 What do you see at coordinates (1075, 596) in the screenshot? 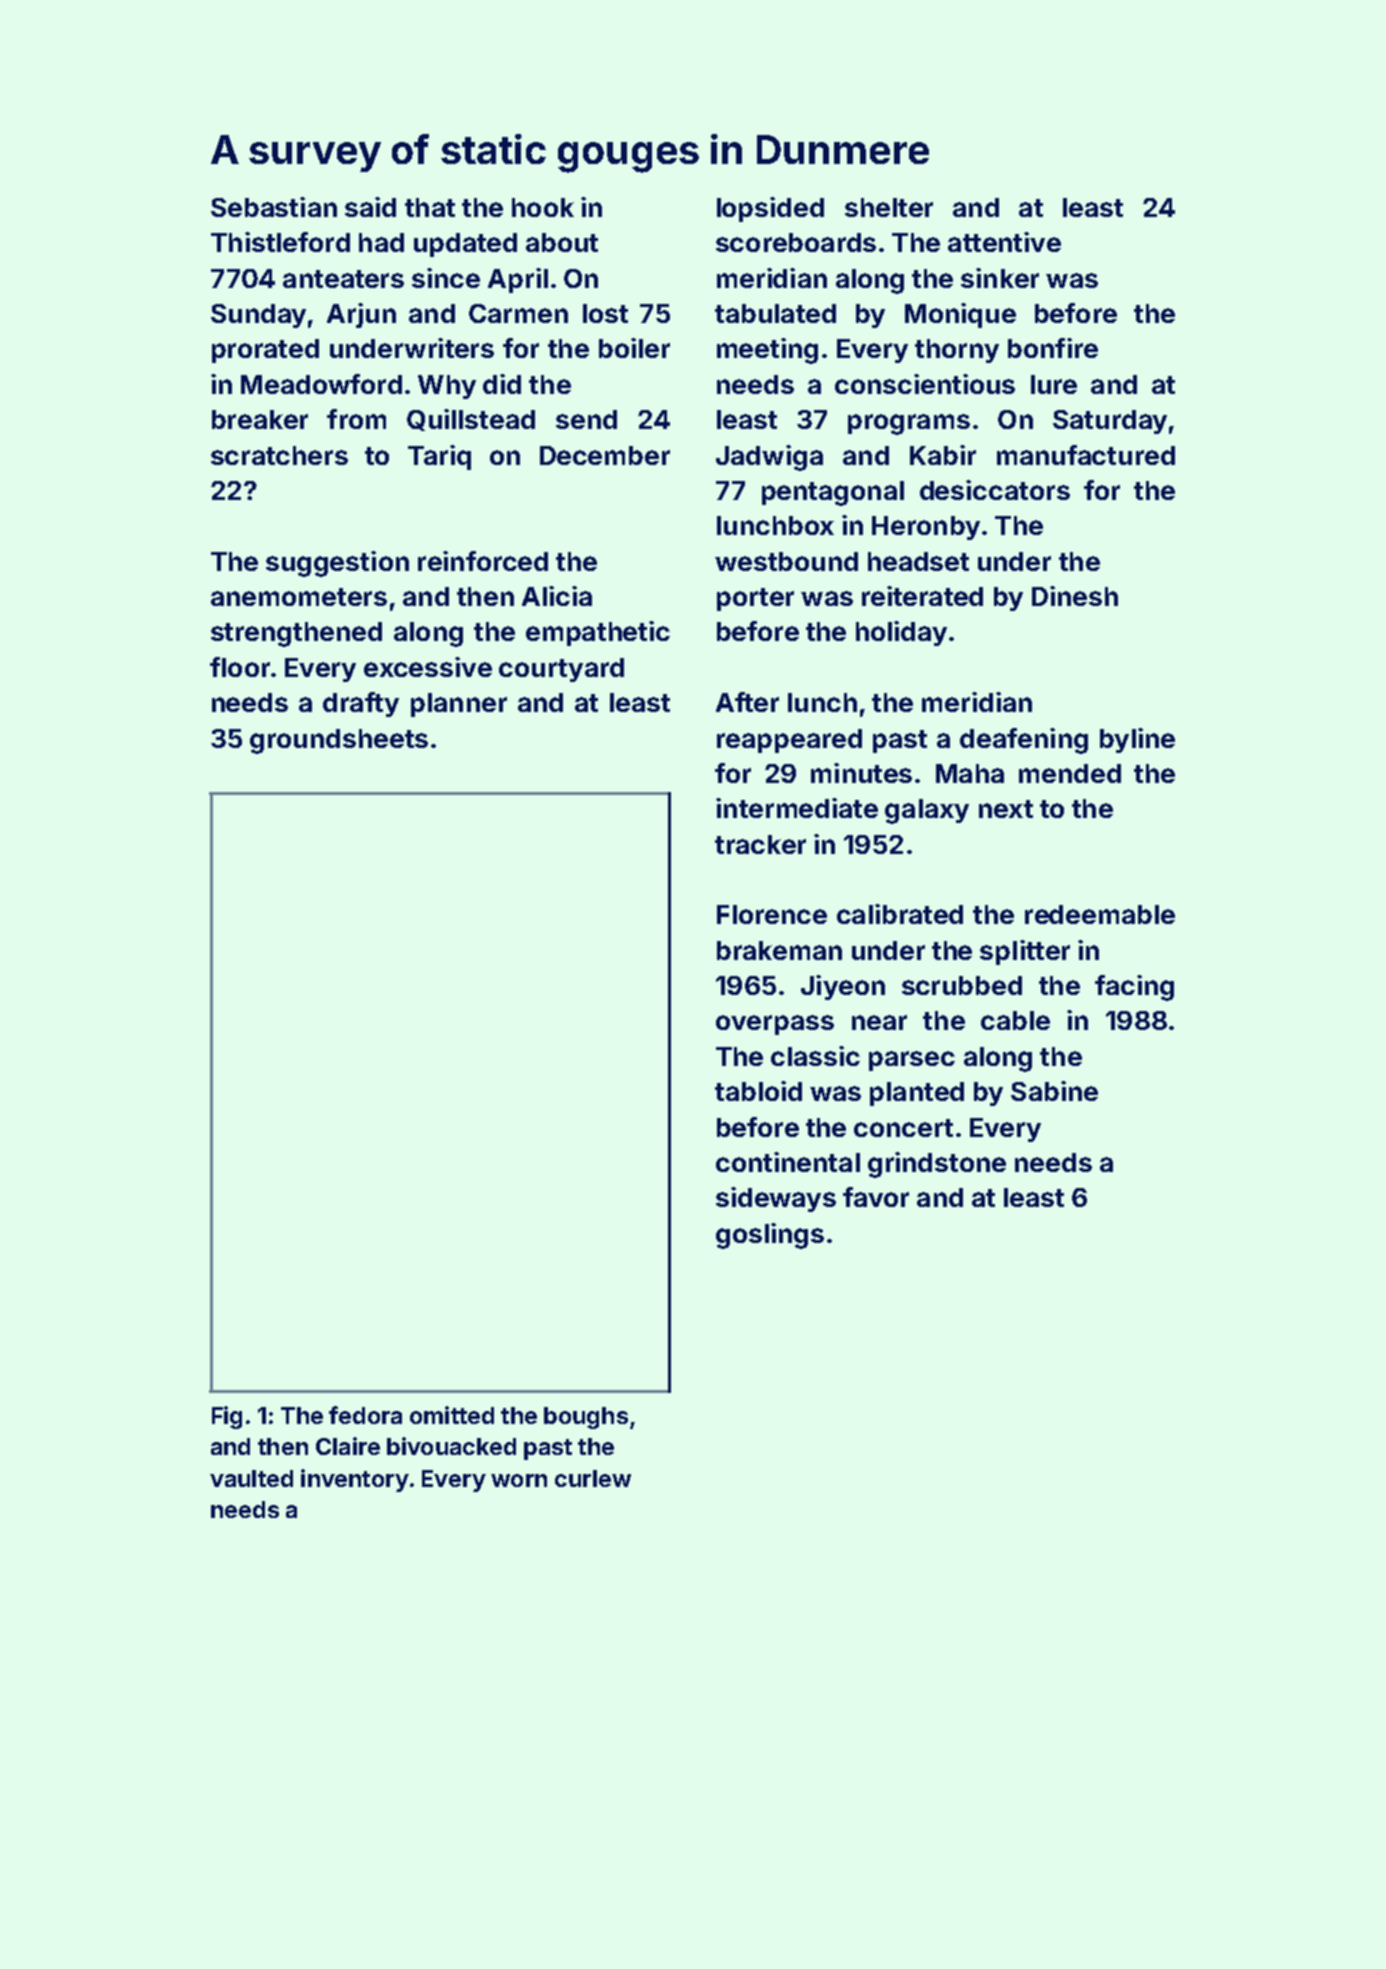
I see `Dinesh` at bounding box center [1075, 596].
